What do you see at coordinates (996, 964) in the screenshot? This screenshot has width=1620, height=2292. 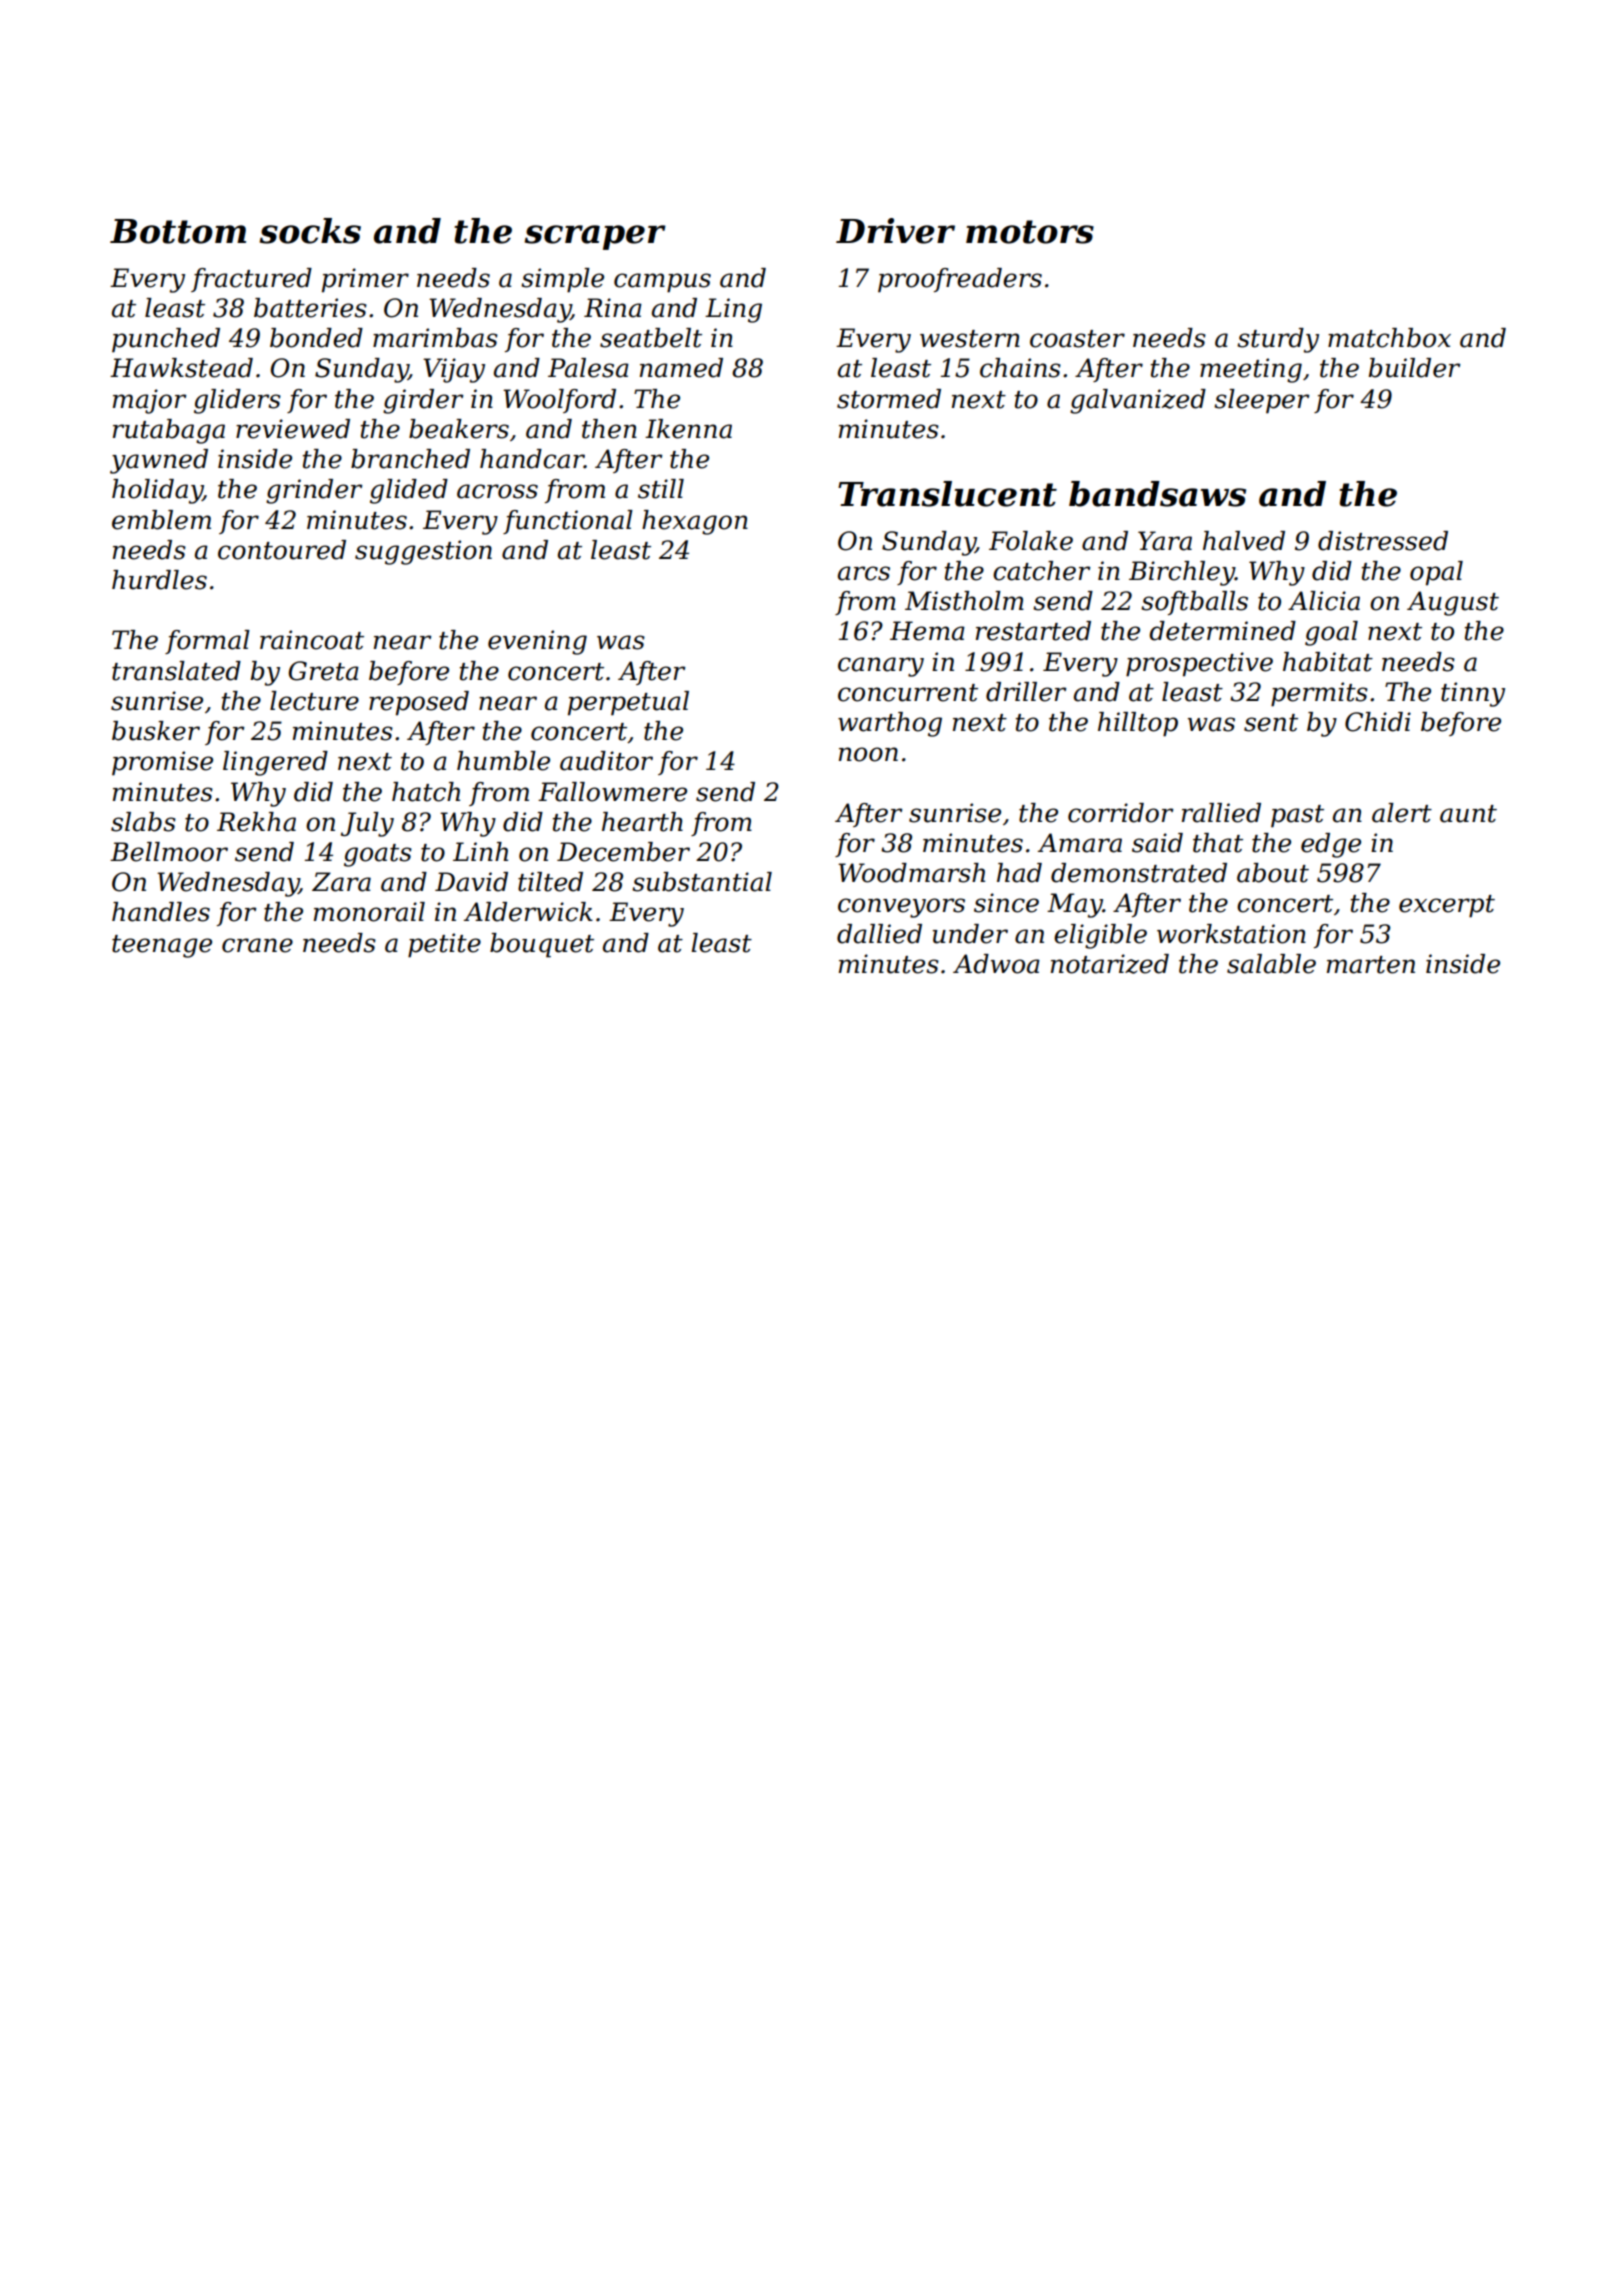 I see `Adwoa` at bounding box center [996, 964].
